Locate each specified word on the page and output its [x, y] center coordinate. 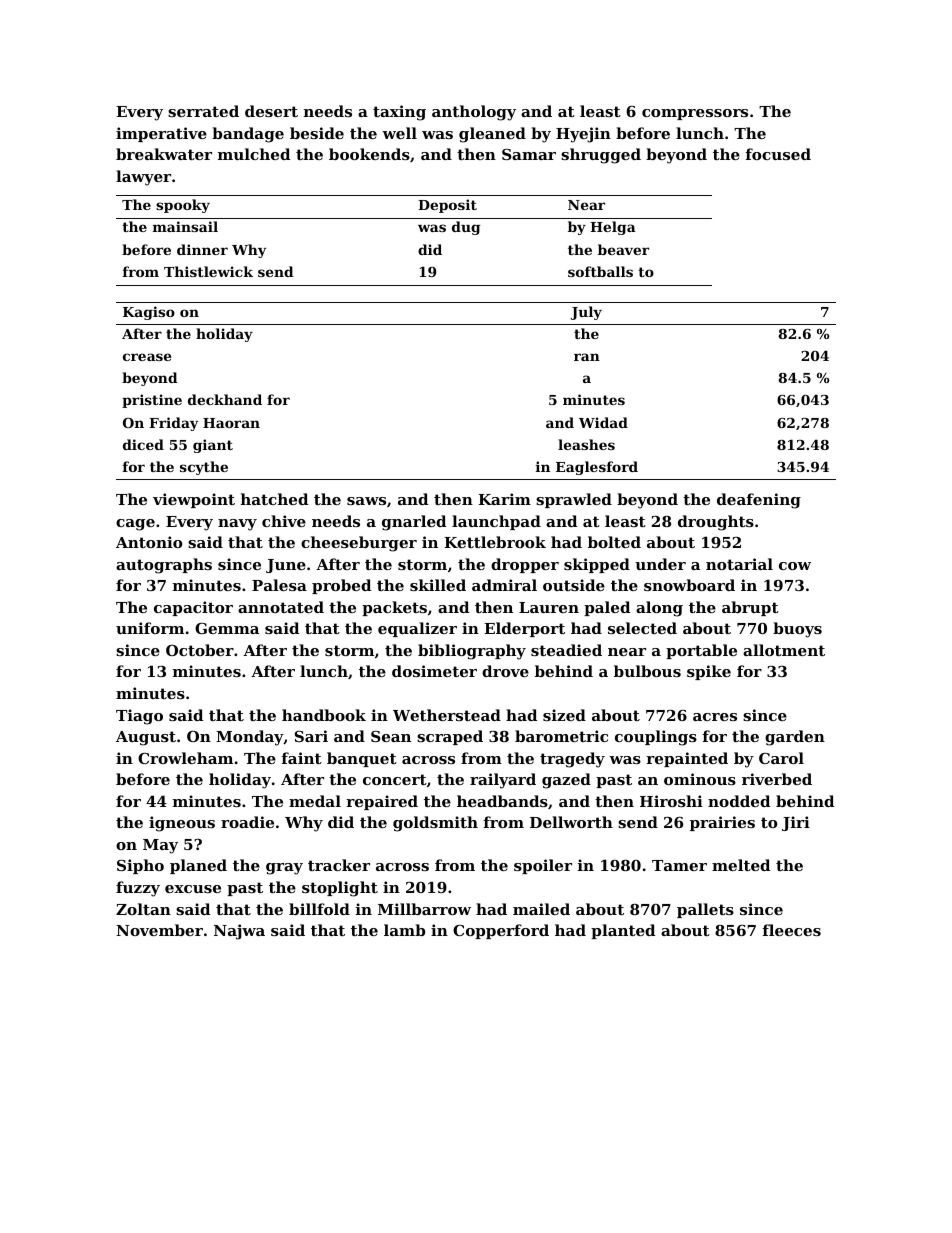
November [159, 930]
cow [795, 566]
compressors [695, 114]
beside [317, 133]
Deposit [447, 206]
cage [135, 525]
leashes [586, 444]
